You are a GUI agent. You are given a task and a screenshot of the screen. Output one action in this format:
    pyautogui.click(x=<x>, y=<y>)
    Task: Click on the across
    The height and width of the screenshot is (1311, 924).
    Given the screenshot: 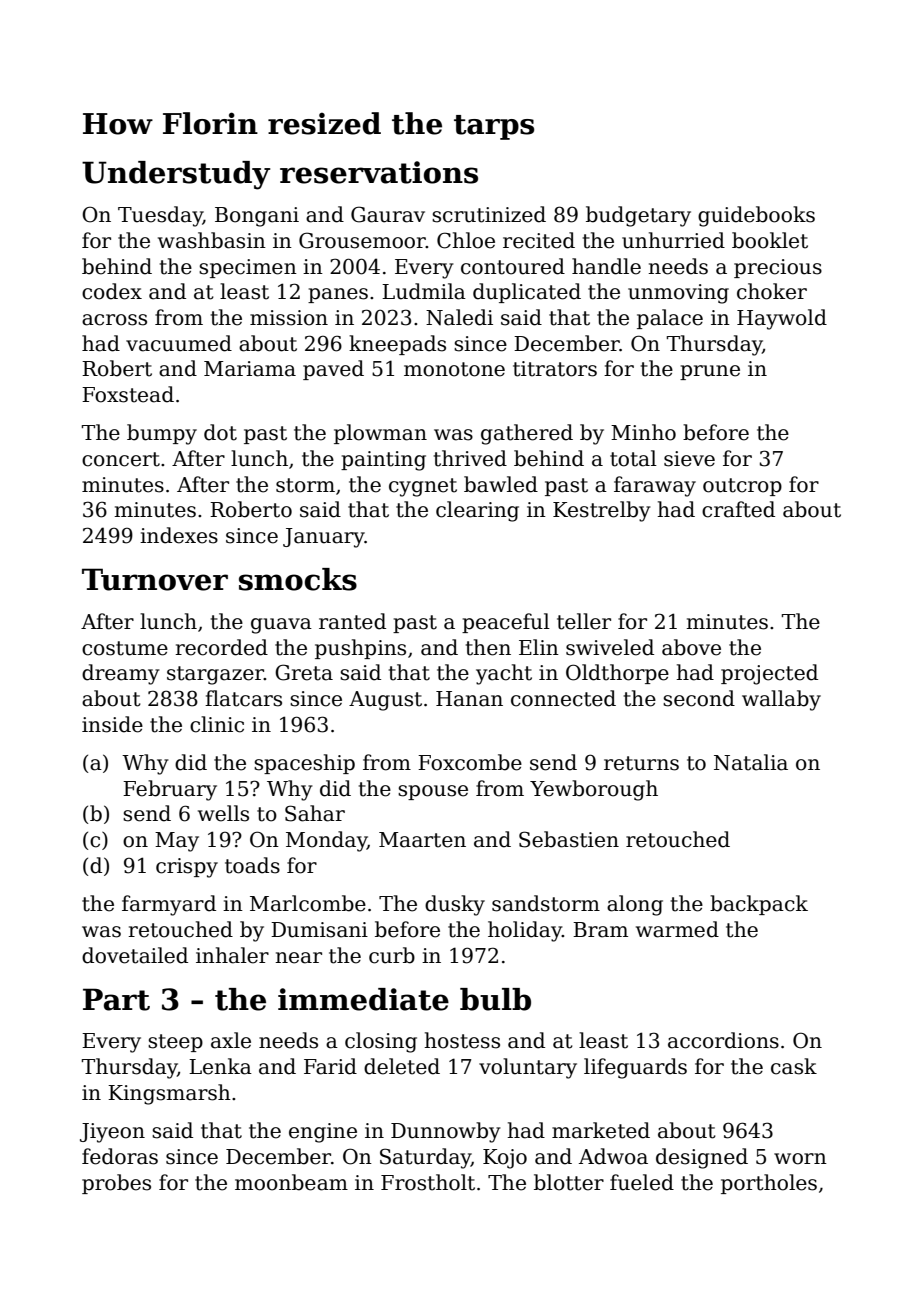 What is the action you would take?
    pyautogui.click(x=114, y=320)
